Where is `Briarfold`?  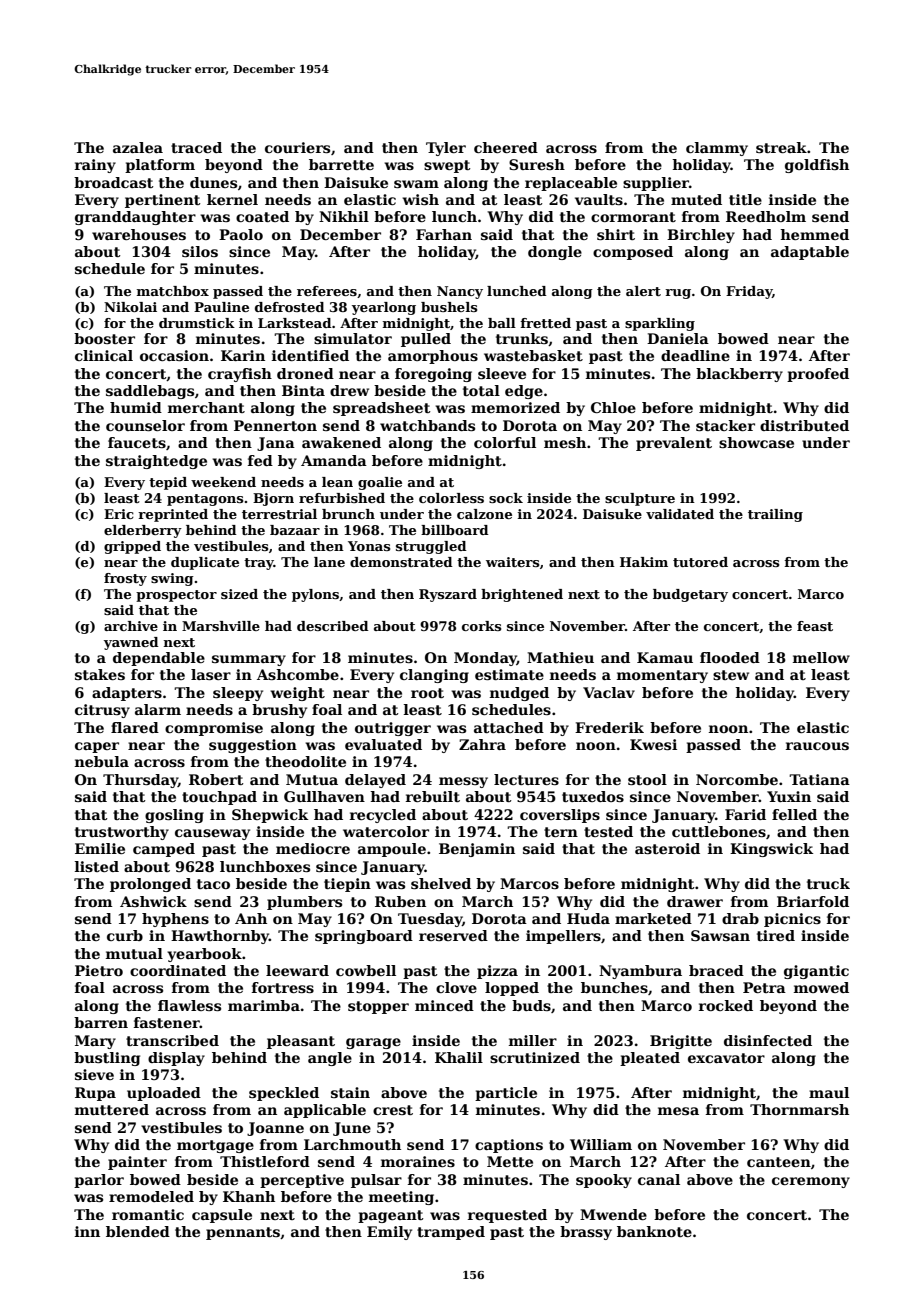
Briarfold is located at coordinates (813, 901).
